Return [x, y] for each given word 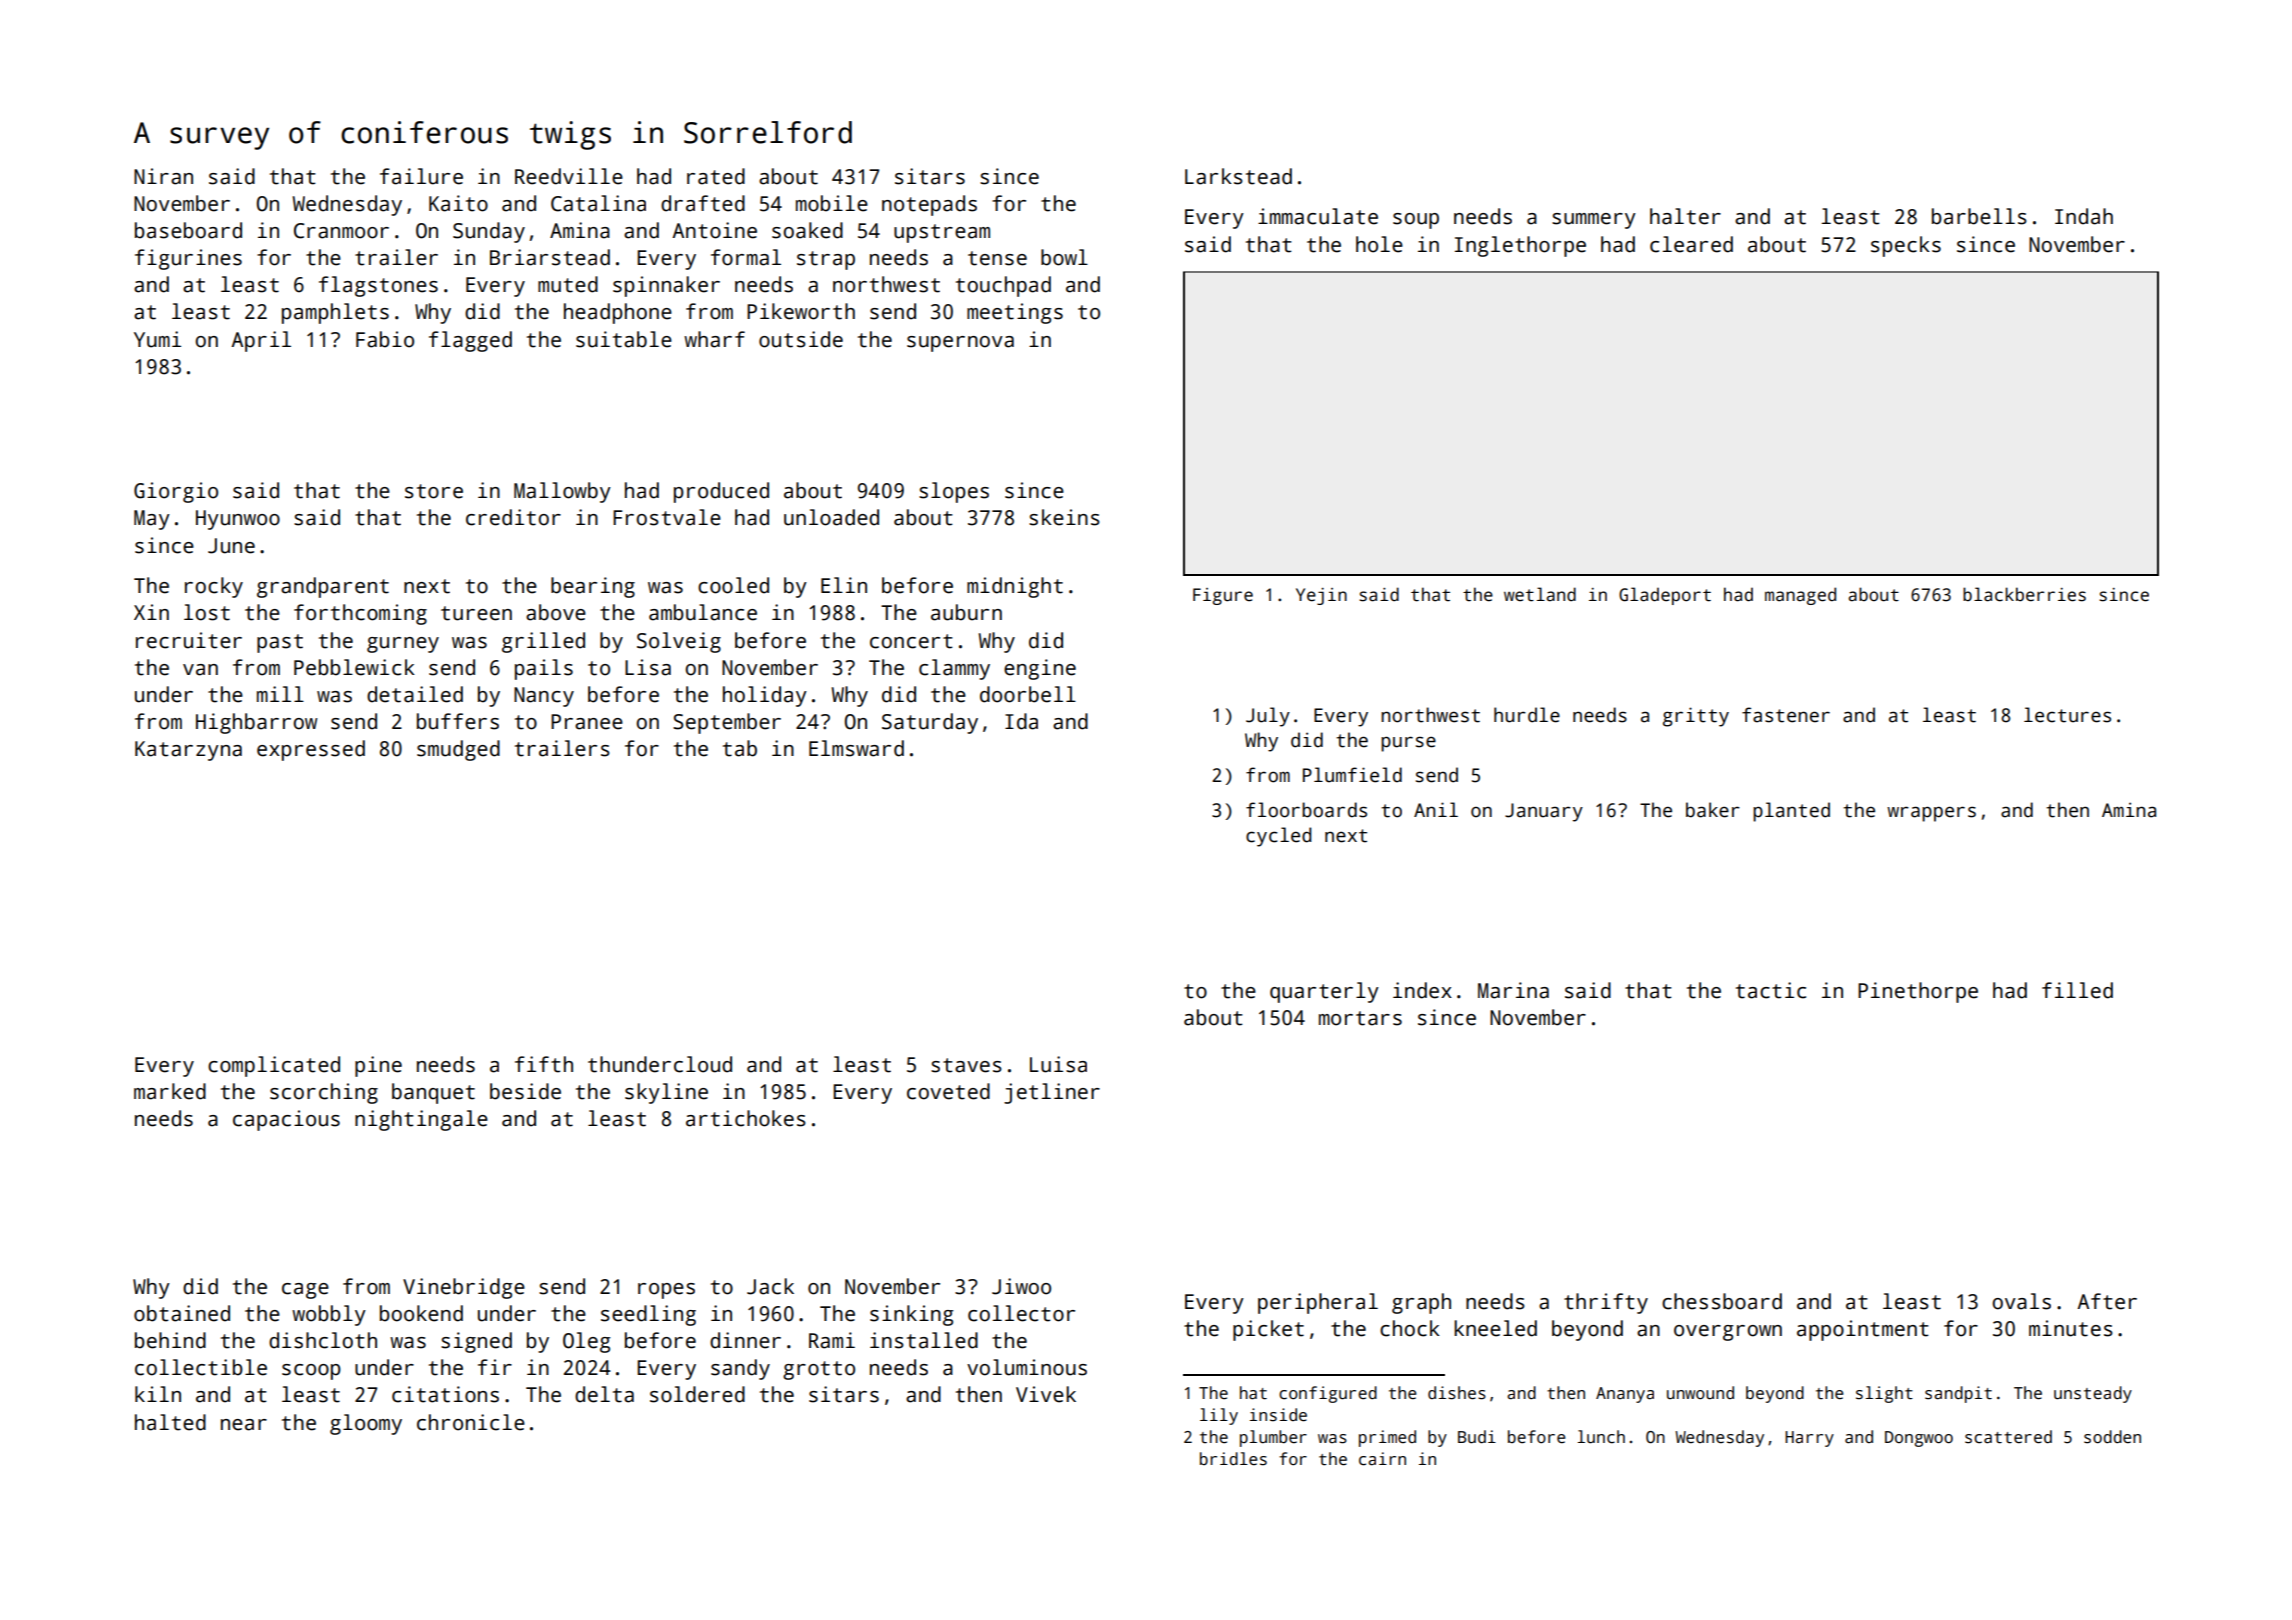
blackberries [2024, 594]
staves [966, 1065]
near [244, 1425]
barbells [1979, 216]
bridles [1233, 1459]
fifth [544, 1064]
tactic [1771, 990]
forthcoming [360, 614]
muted [568, 284]
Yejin [1321, 596]
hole [1379, 244]
